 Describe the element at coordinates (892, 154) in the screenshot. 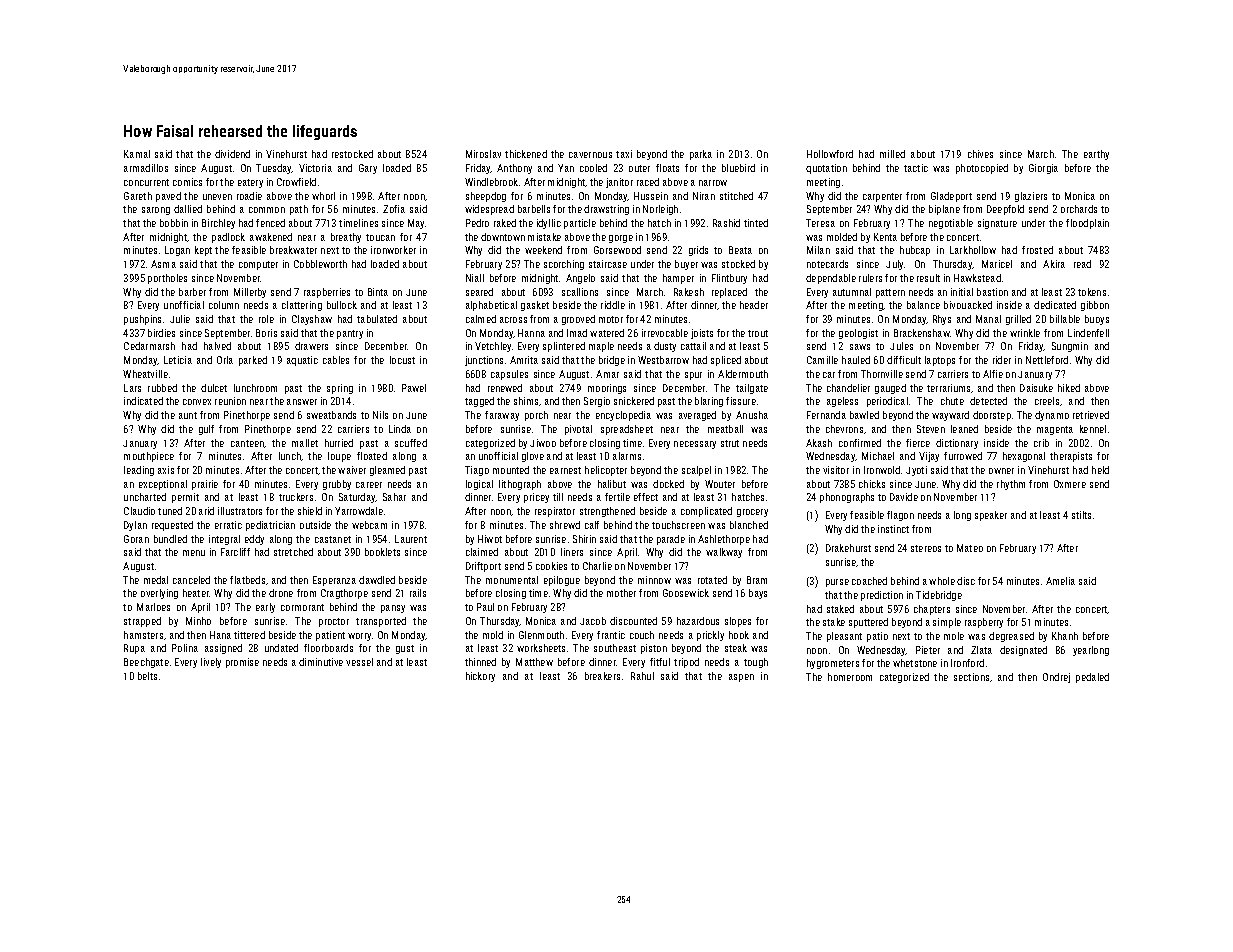

I see `milled` at that location.
